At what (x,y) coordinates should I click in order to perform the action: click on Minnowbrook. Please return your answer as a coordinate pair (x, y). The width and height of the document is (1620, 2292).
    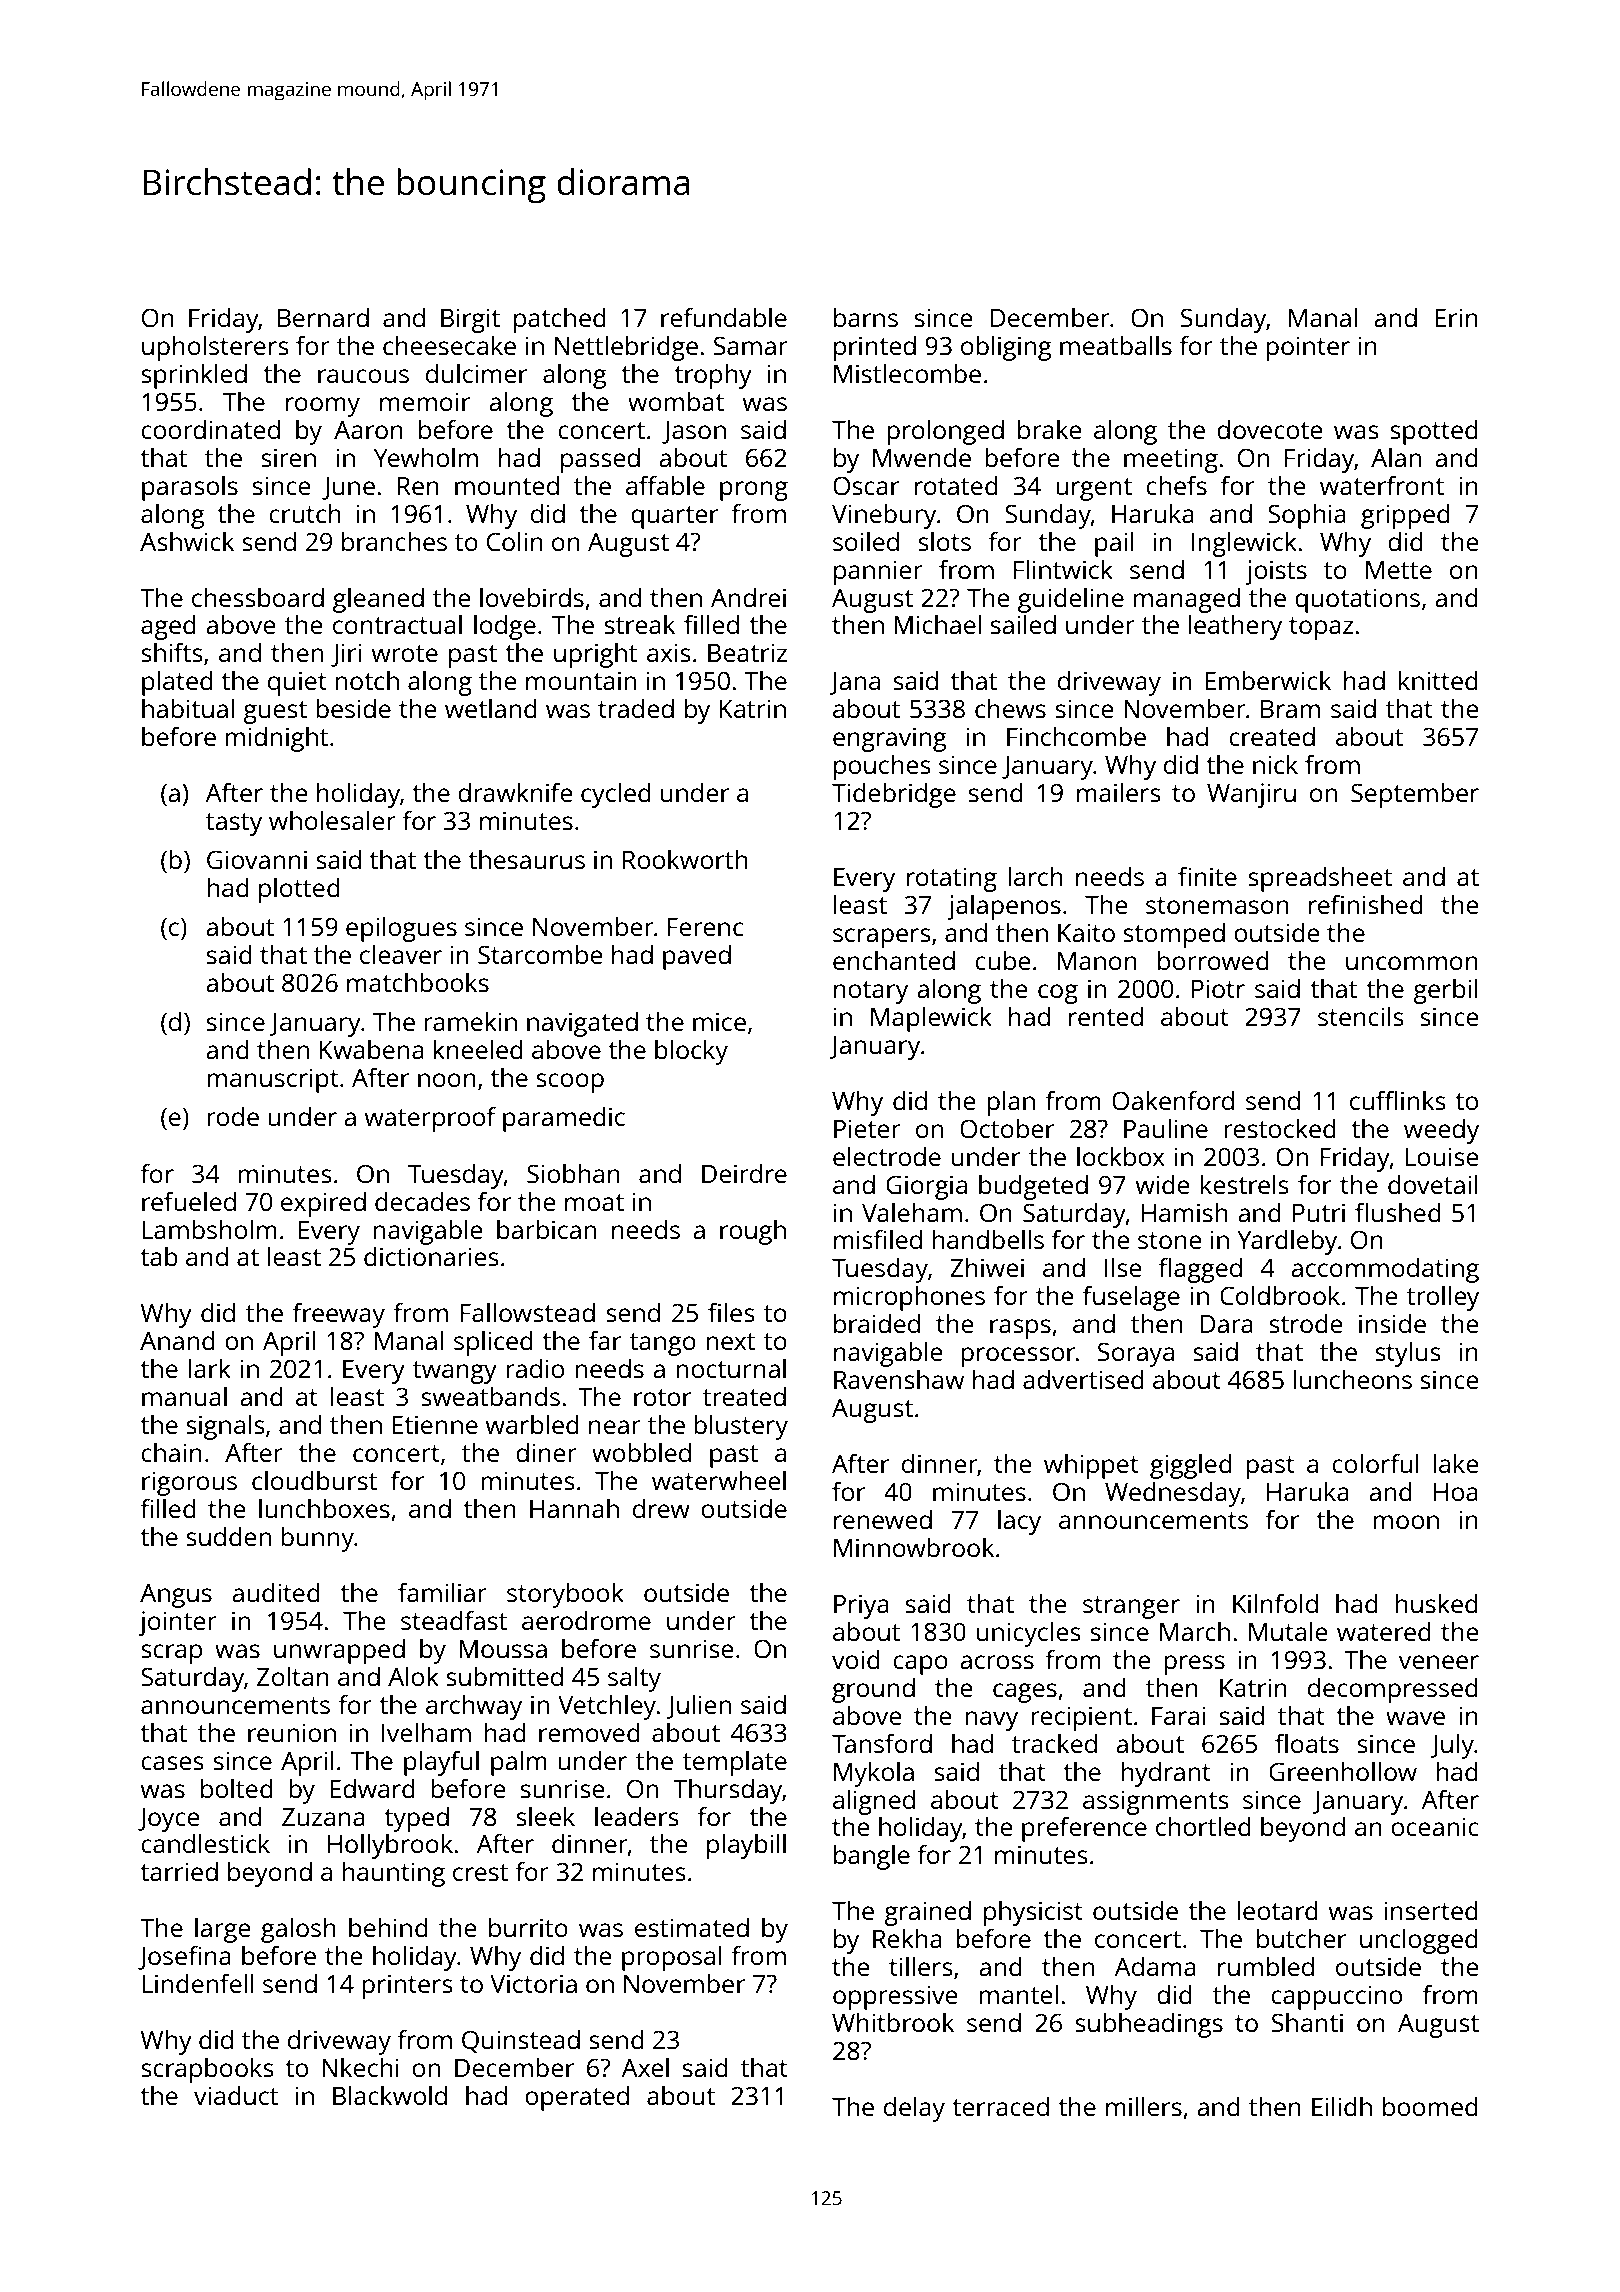
    Looking at the image, I should click on (914, 1547).
